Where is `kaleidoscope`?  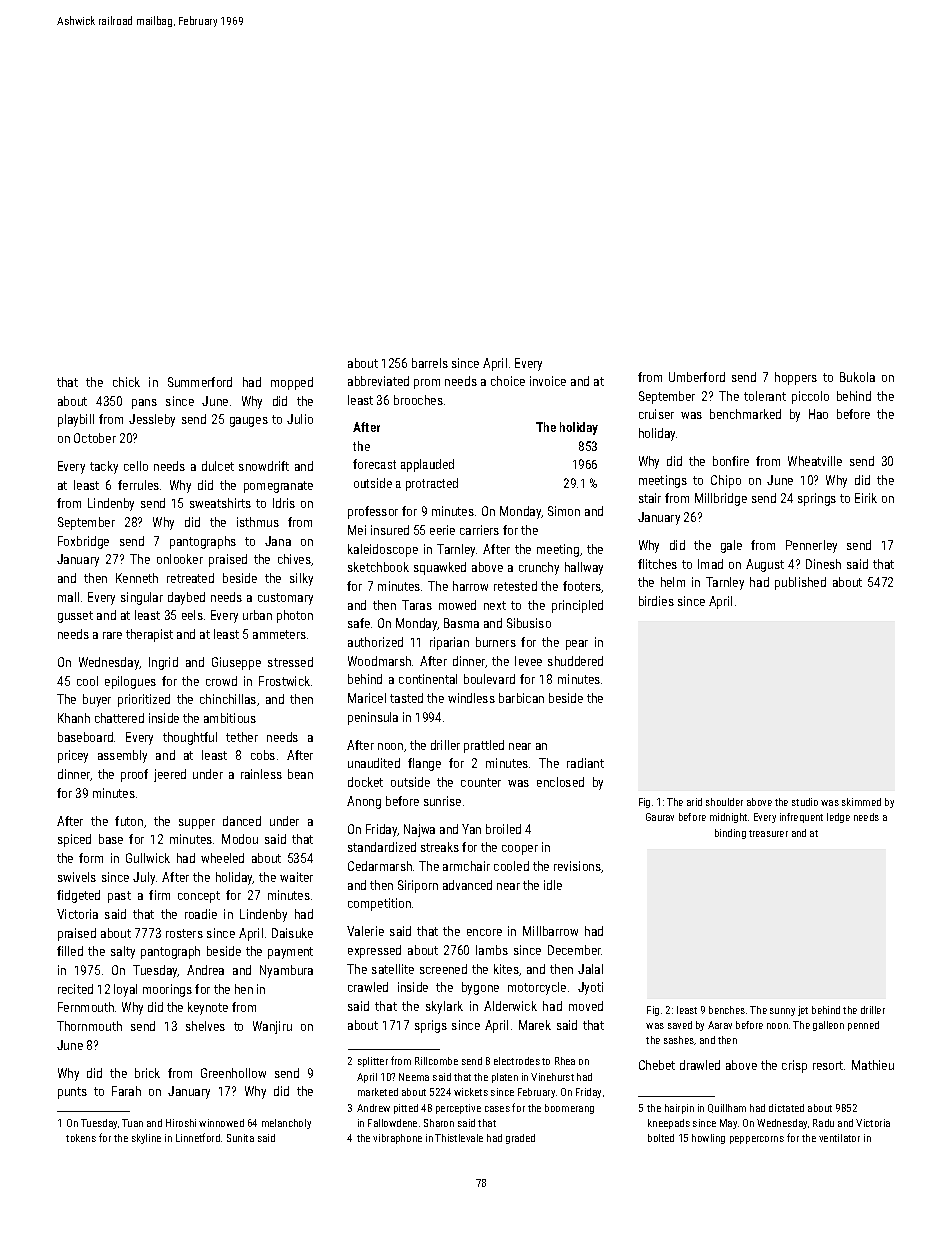 kaleidoscope is located at coordinates (383, 550).
